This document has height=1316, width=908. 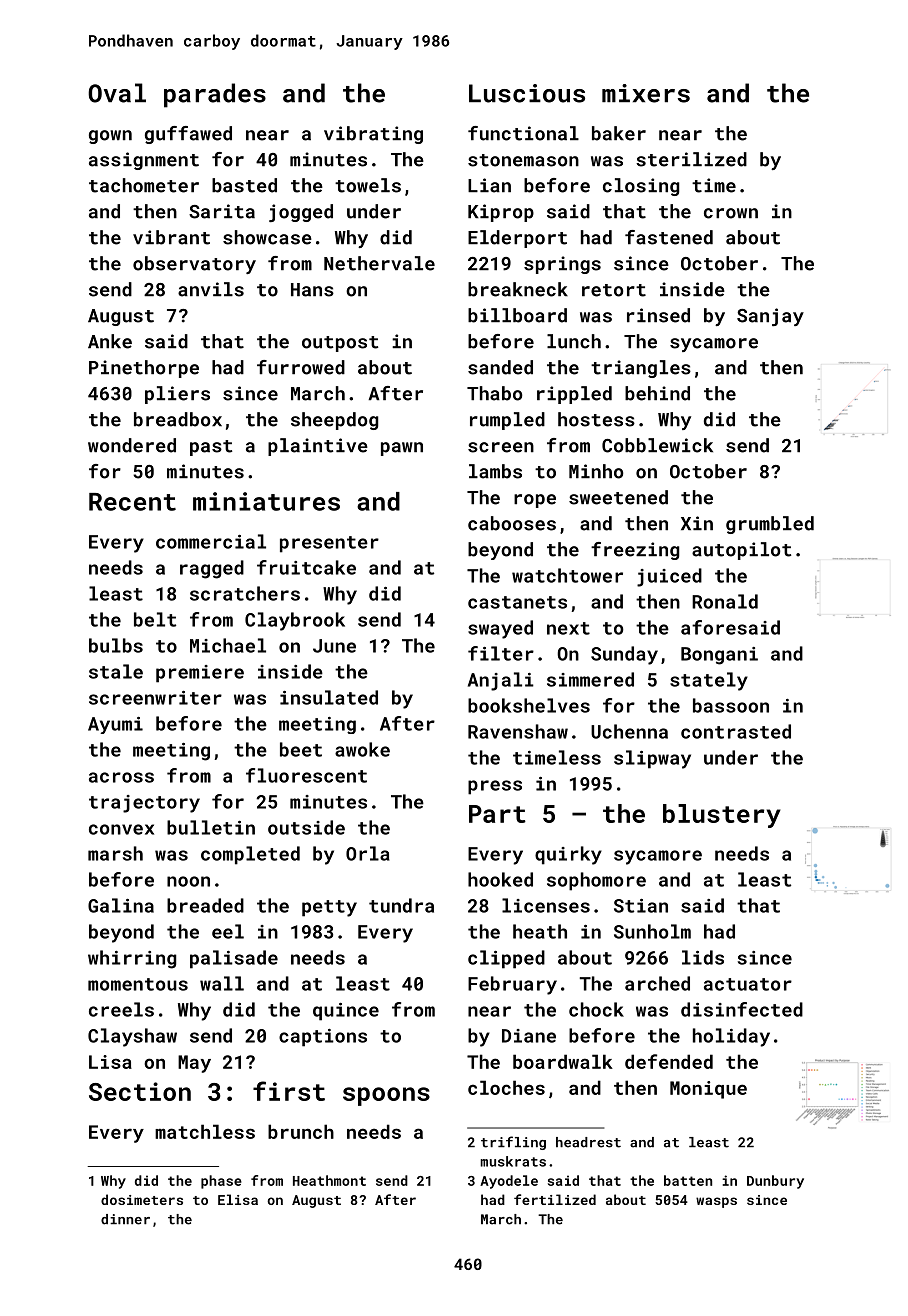 I want to click on Ravenshaw, so click(x=518, y=731).
